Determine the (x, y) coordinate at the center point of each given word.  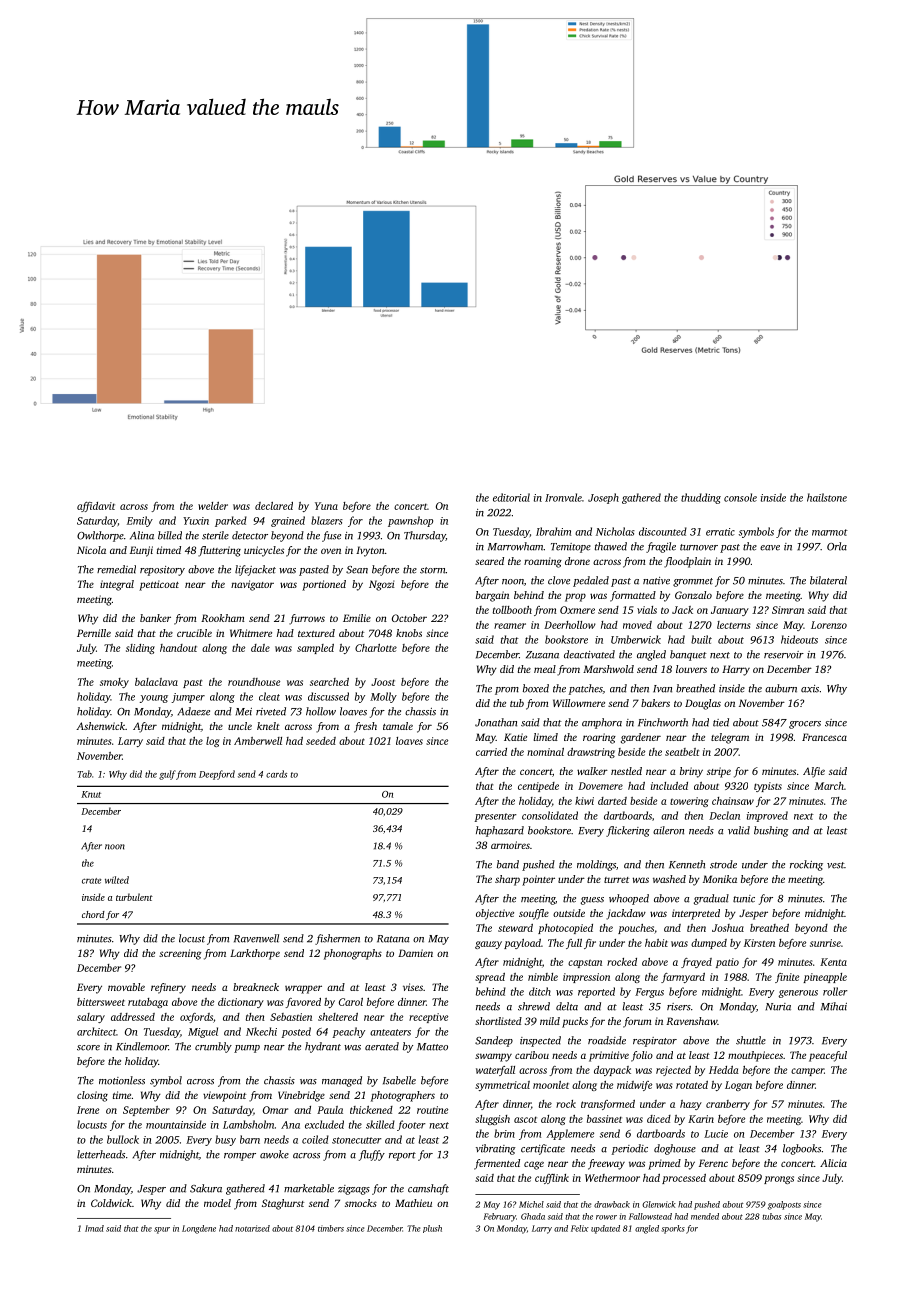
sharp (507, 880)
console (740, 497)
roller (835, 991)
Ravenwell (256, 938)
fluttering (219, 551)
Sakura (206, 1188)
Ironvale (563, 497)
